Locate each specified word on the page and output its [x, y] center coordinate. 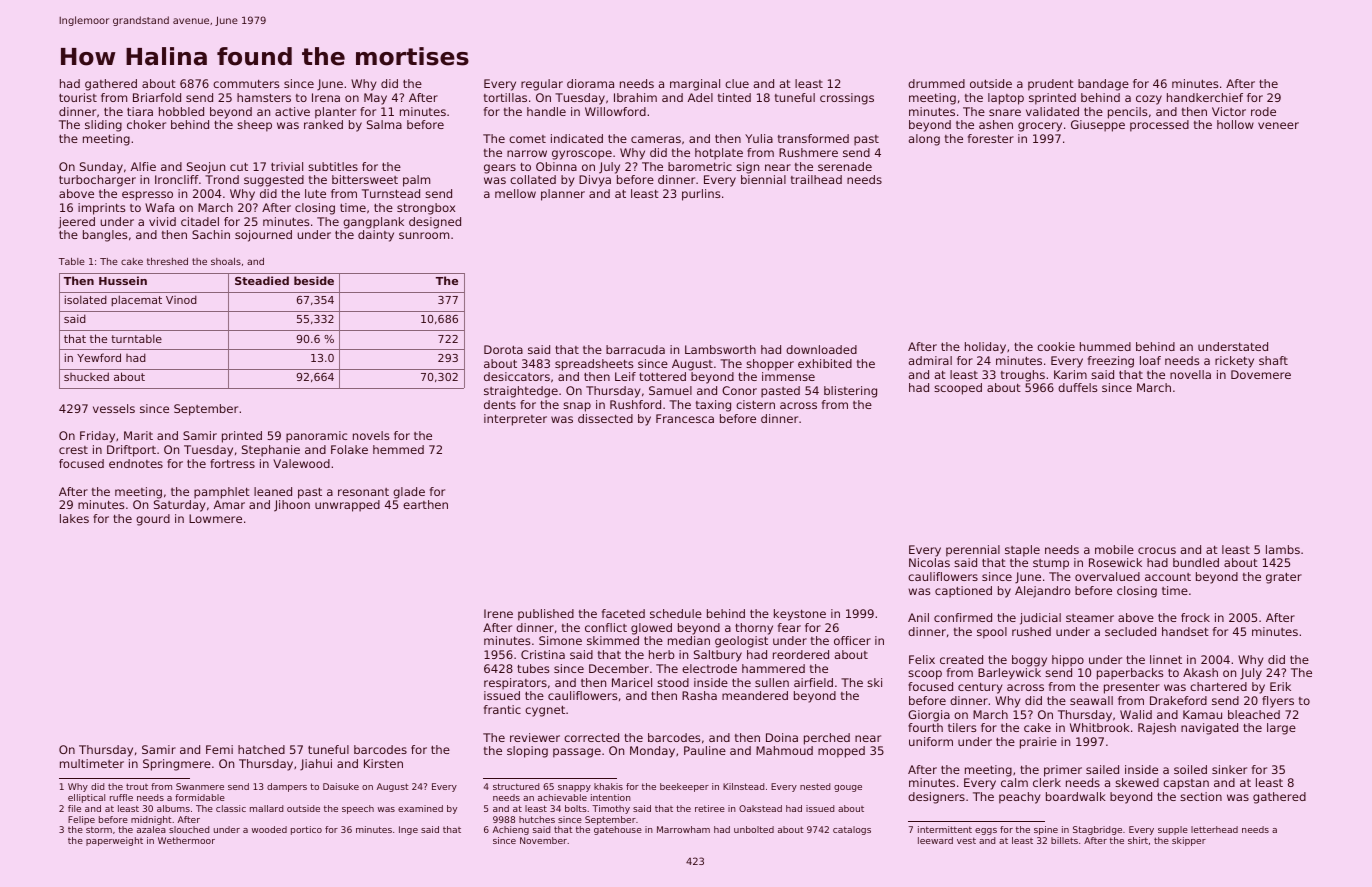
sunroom [424, 235]
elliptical [86, 798]
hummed [1105, 346]
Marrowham [683, 829]
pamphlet [222, 493]
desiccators [517, 376]
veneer [1278, 125]
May [375, 99]
